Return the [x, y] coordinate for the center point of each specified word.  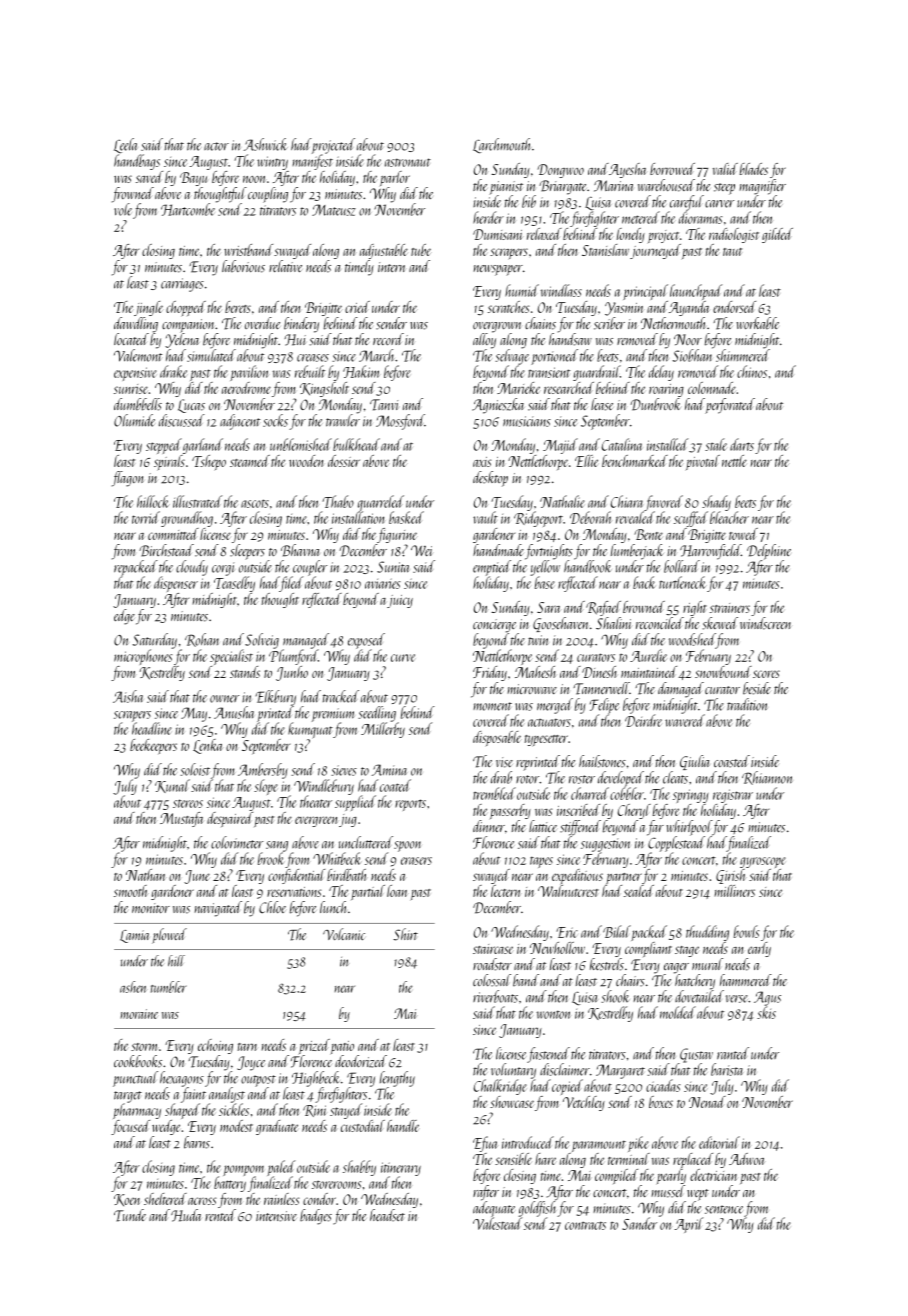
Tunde [130, 1215]
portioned [554, 357]
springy [691, 796]
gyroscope [763, 862]
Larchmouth [502, 146]
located [131, 339]
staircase [493, 949]
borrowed [672, 169]
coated [395, 785]
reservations [294, 892]
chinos [752, 371]
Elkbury [276, 698]
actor [216, 146]
